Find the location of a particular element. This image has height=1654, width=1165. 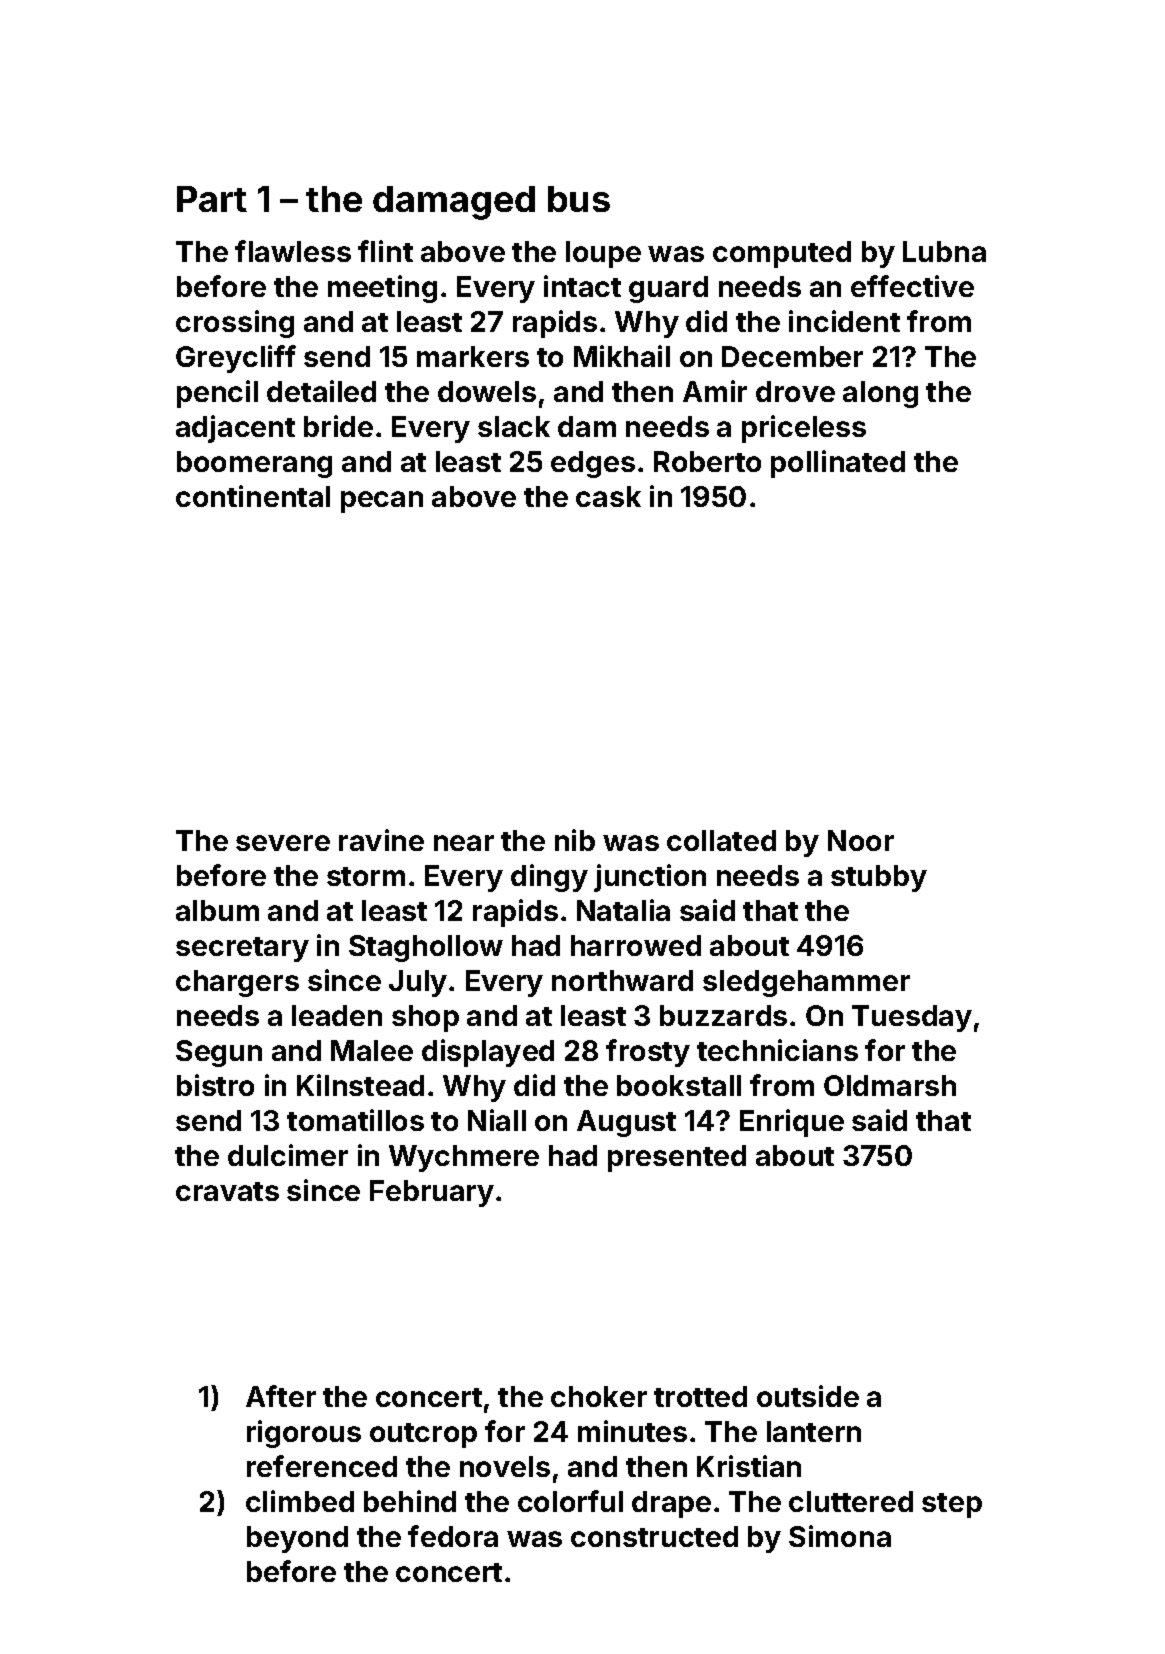

presented is located at coordinates (677, 1158).
